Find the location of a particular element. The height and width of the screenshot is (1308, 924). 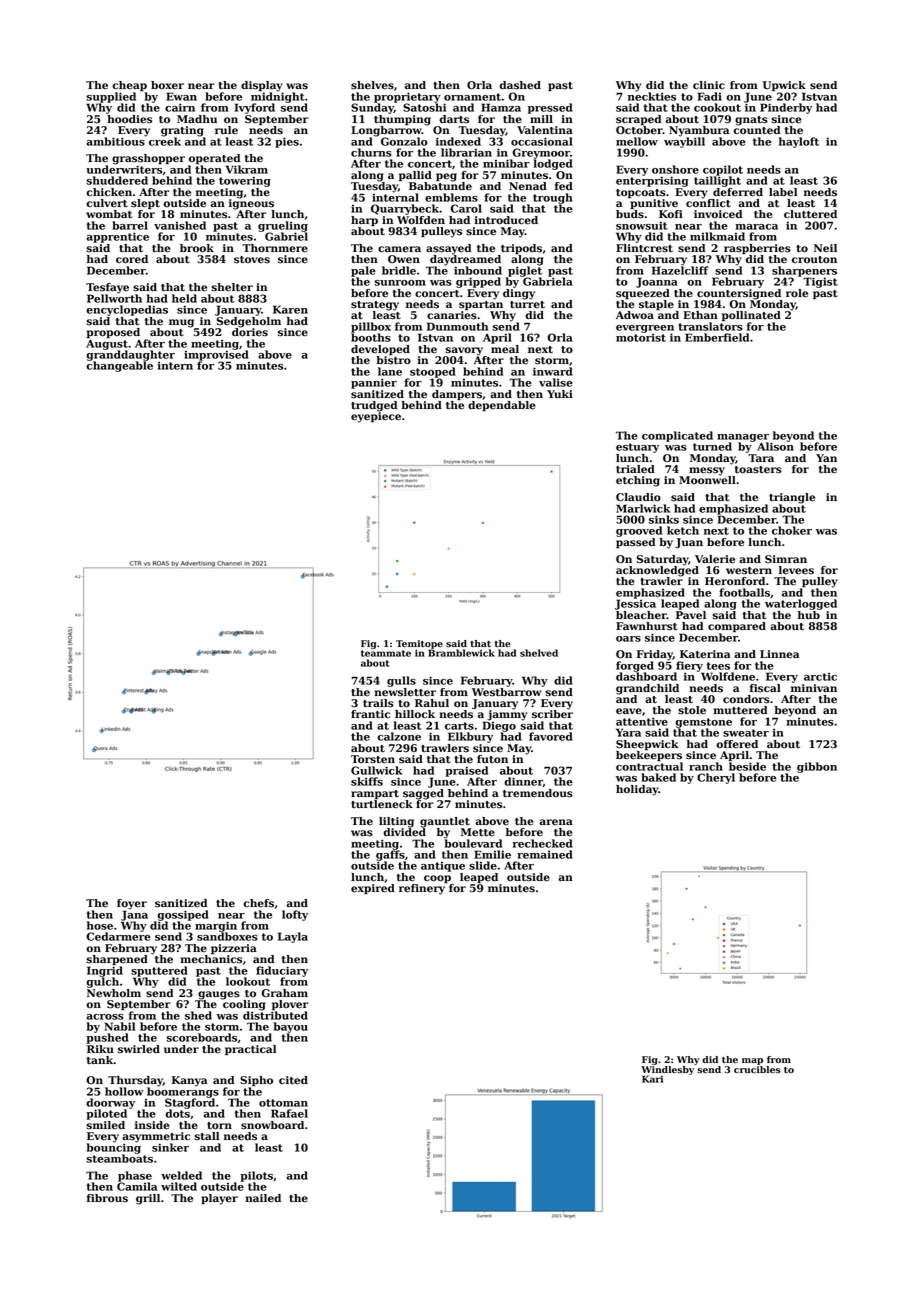

holiday is located at coordinates (637, 790).
